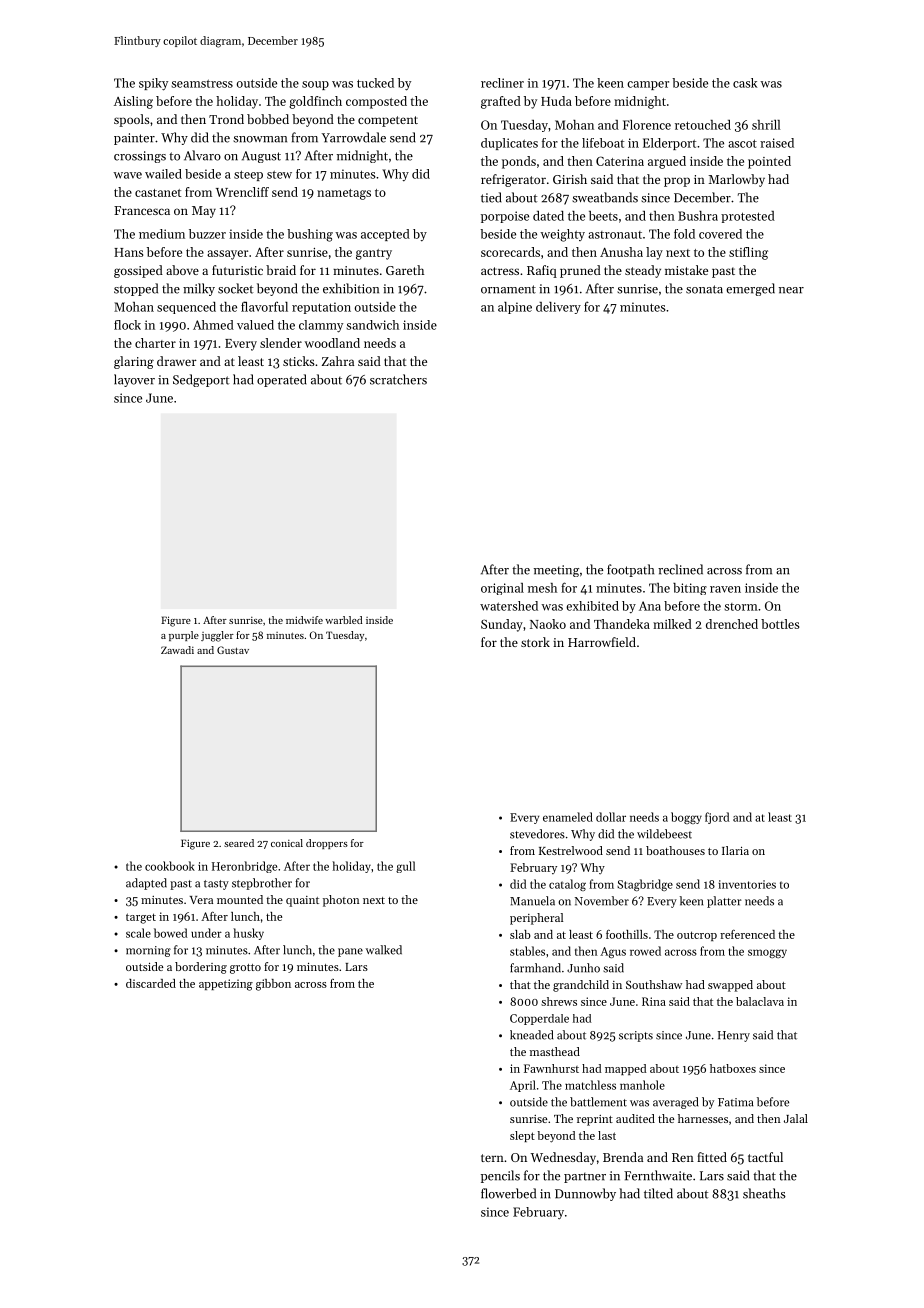 The image size is (924, 1308). Describe the element at coordinates (502, 83) in the screenshot. I see `recliner` at that location.
